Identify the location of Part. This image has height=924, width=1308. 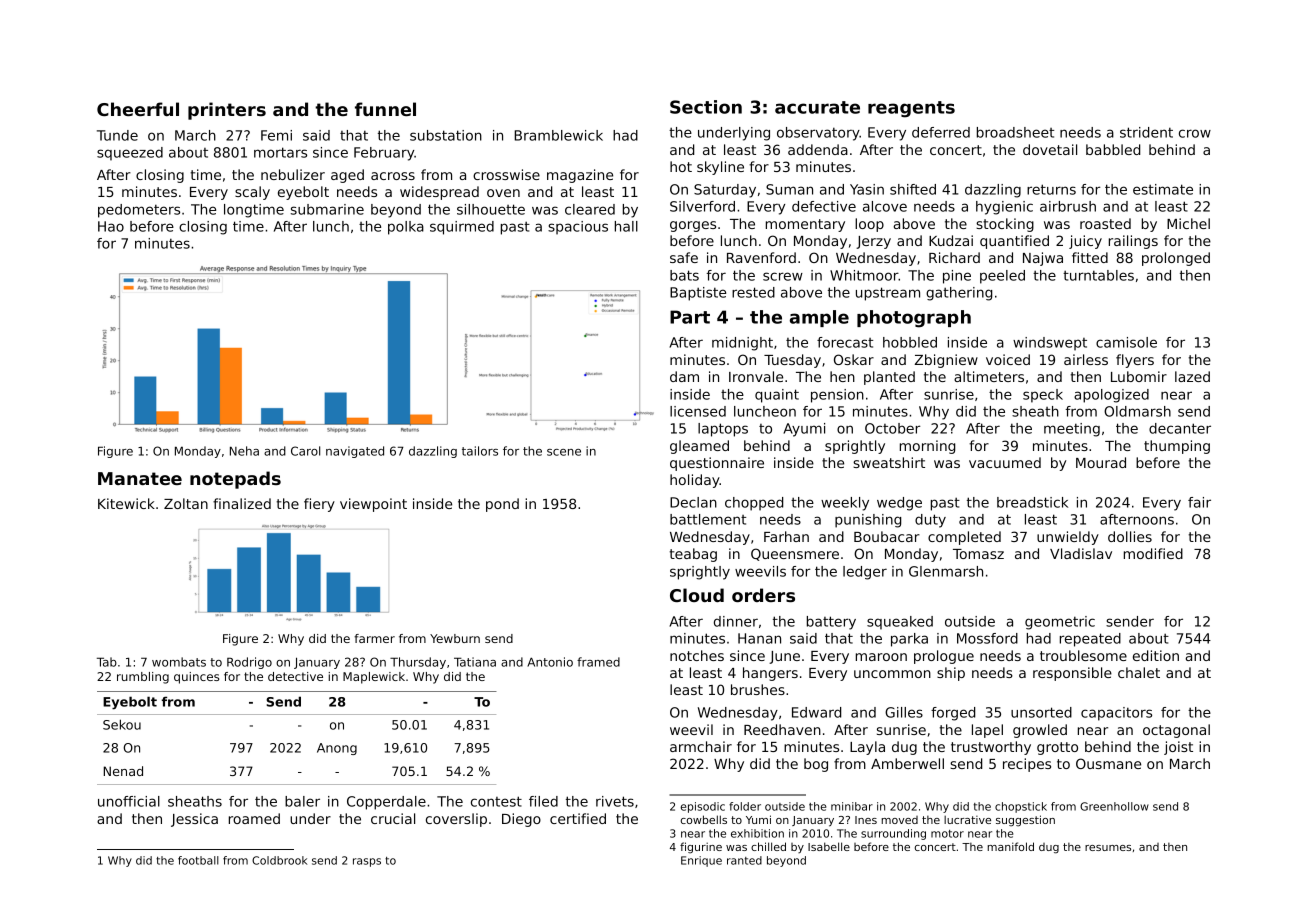
(690, 317).
